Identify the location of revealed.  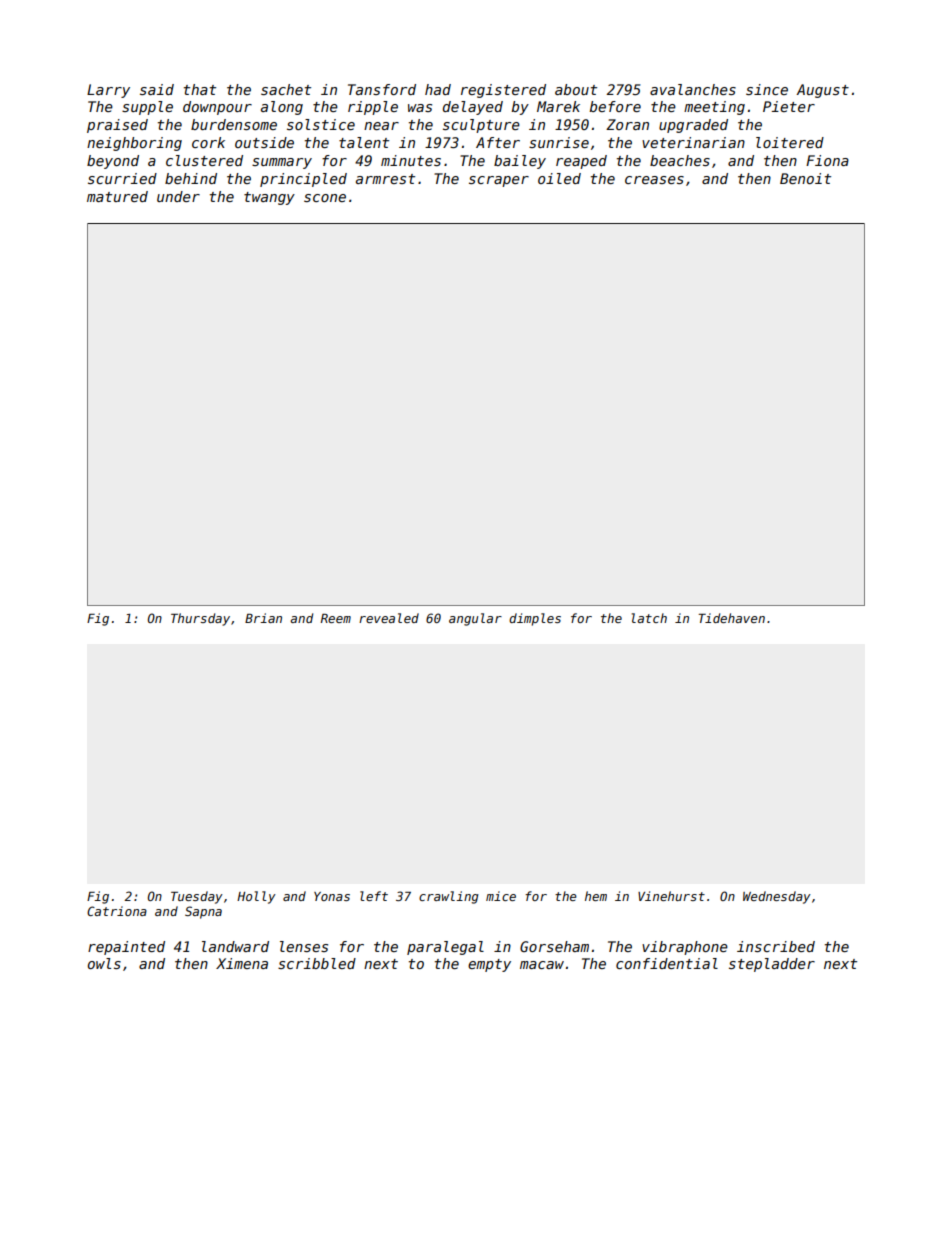
(389, 618).
